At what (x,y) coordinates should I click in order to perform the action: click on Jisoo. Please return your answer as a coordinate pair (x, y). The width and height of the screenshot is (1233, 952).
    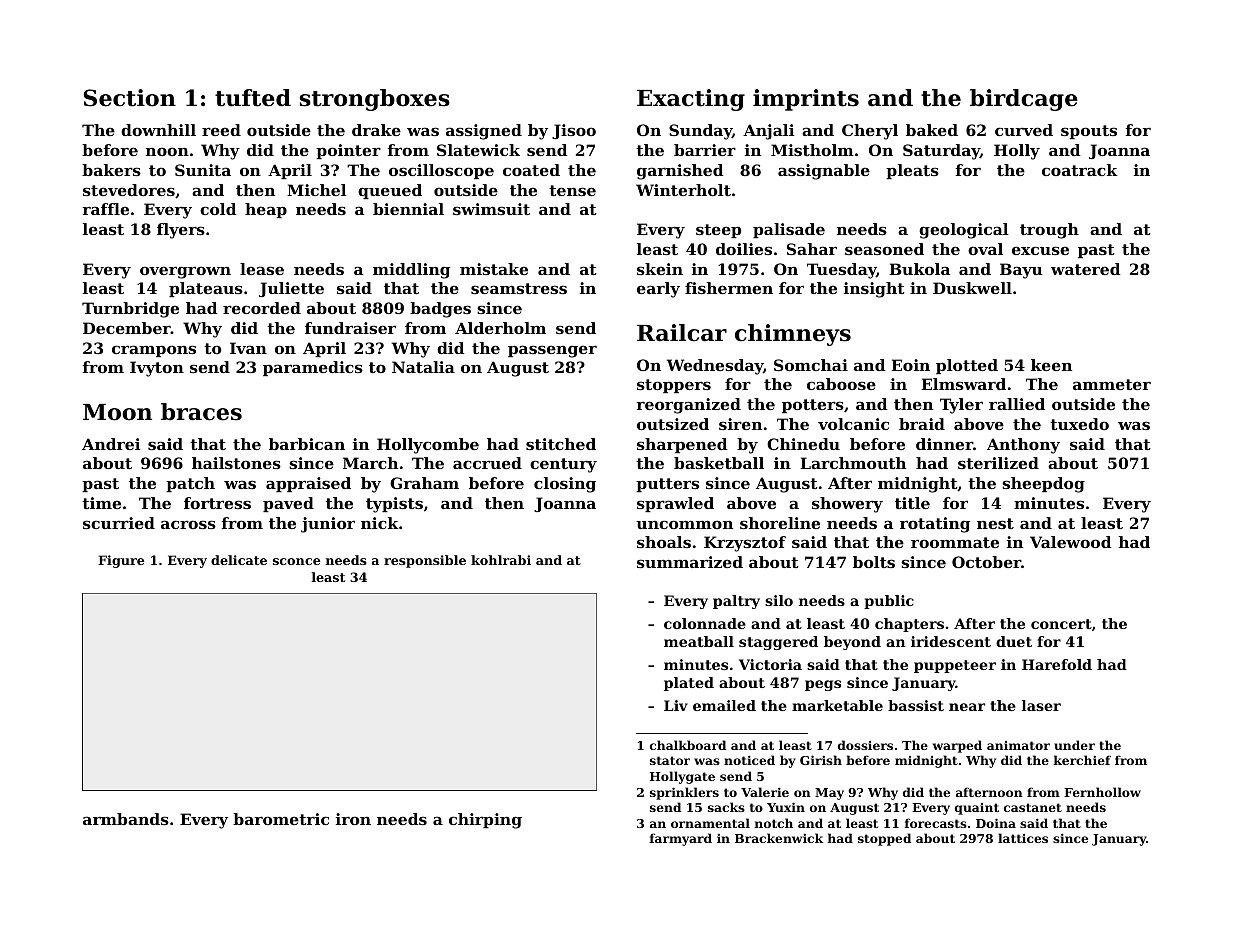
    Looking at the image, I should click on (574, 131).
